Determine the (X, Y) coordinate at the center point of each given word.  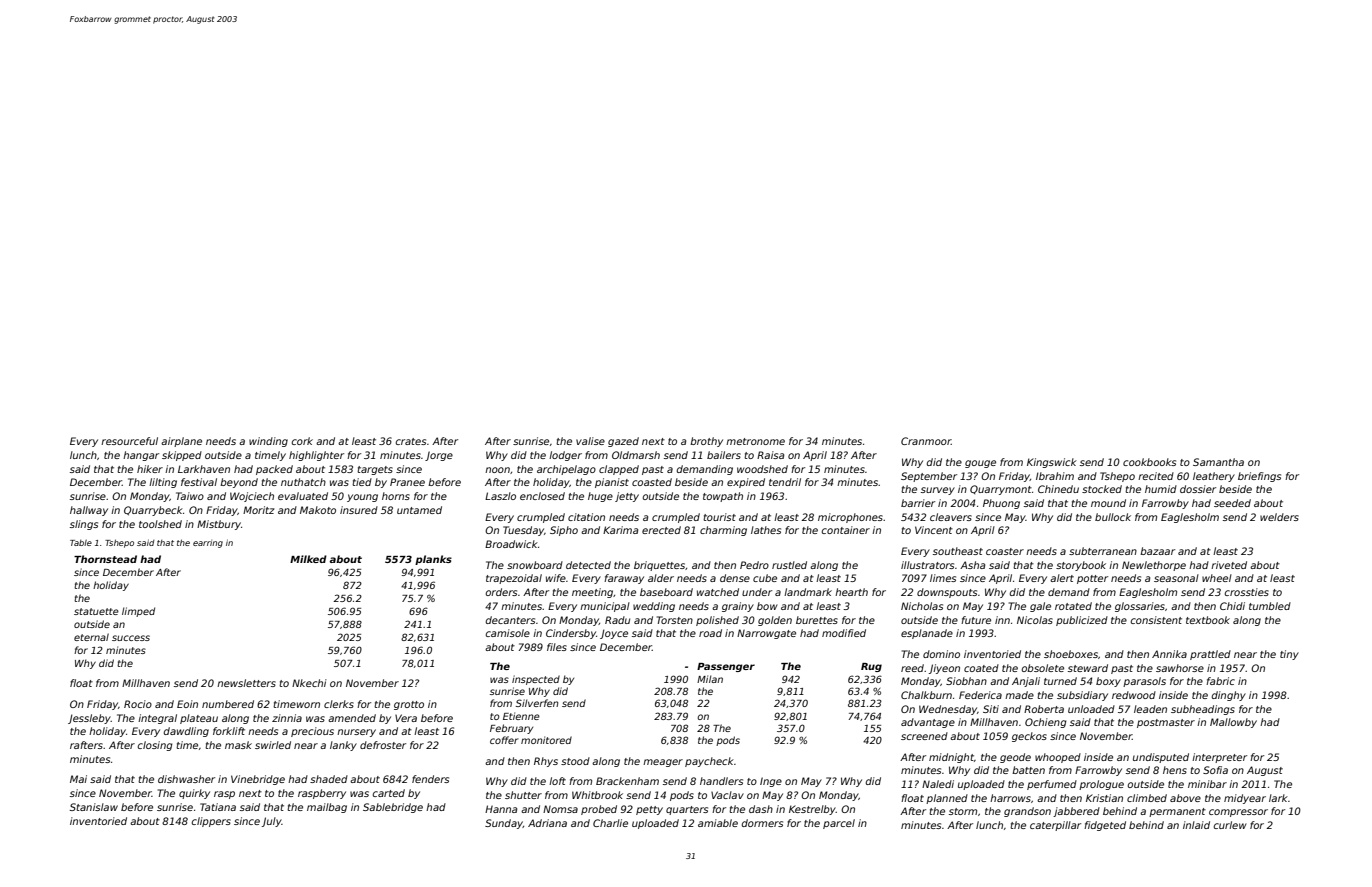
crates (411, 441)
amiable (718, 823)
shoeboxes (1071, 654)
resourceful (129, 441)
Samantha (1218, 462)
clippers (211, 822)
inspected (536, 680)
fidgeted (1105, 826)
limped (138, 612)
